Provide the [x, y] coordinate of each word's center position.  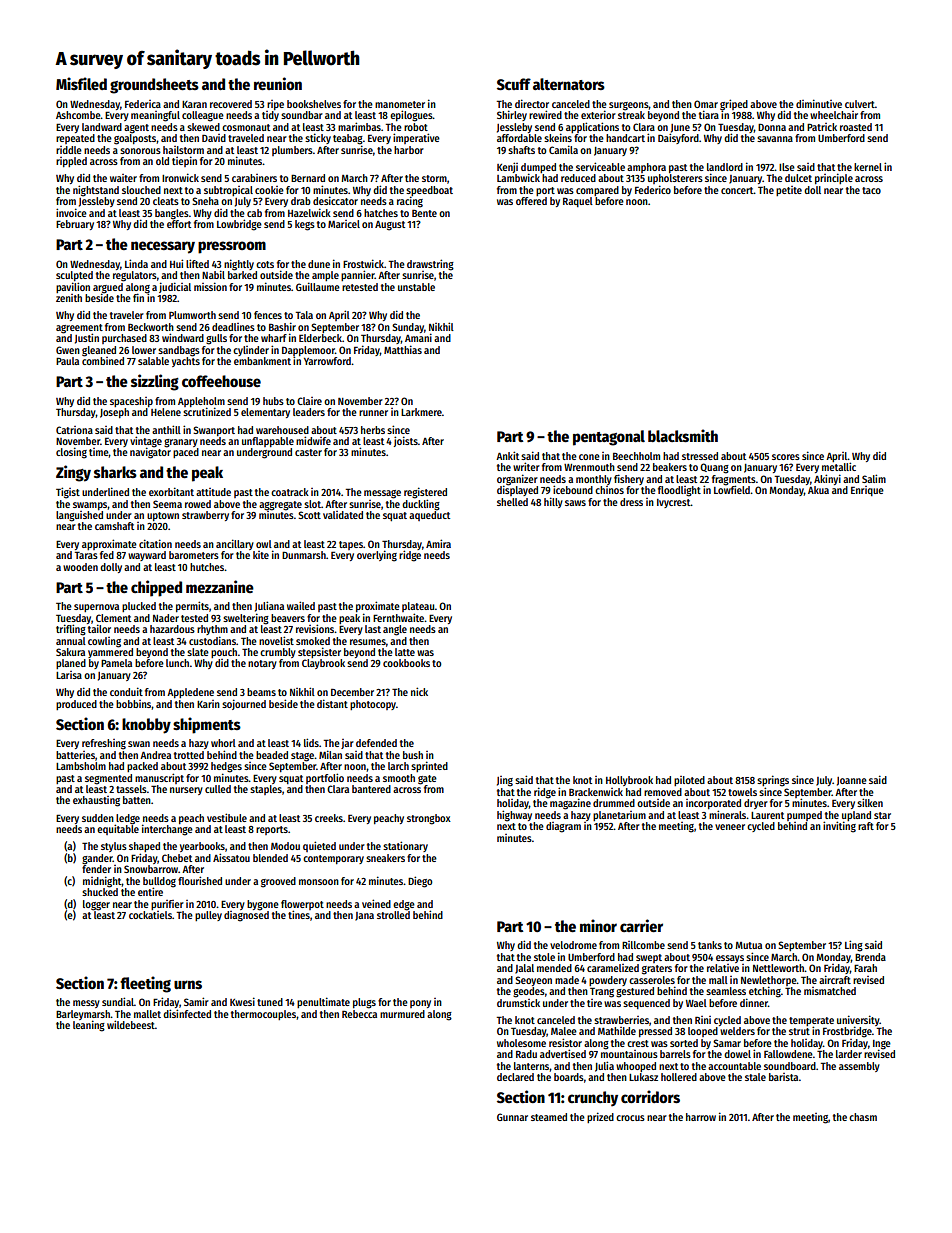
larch [398, 766]
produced [76, 705]
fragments [734, 480]
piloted [689, 781]
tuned [270, 1002]
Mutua [748, 945]
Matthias [403, 349]
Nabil [213, 274]
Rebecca [359, 1014]
